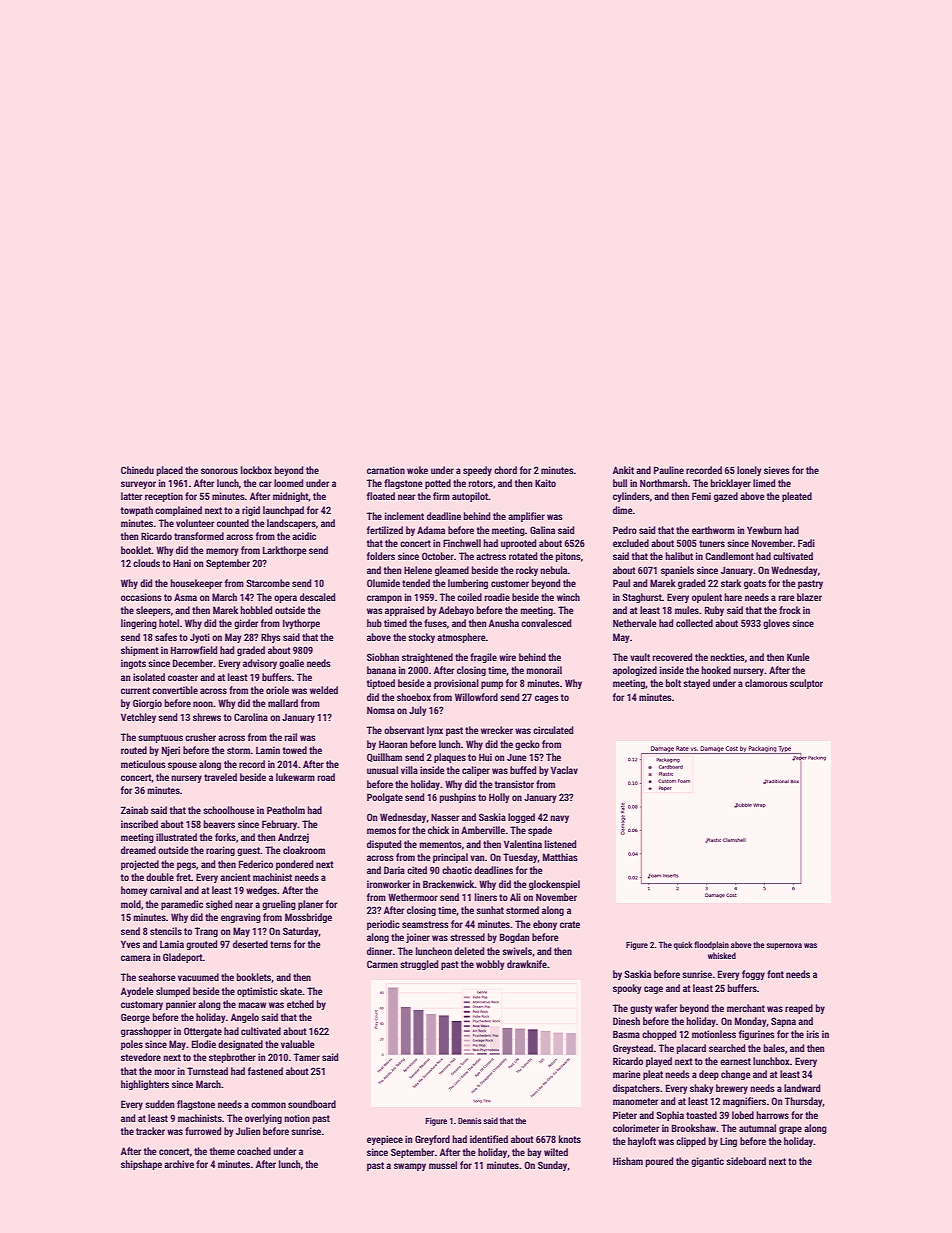 The image size is (952, 1233). I want to click on lockbox, so click(256, 470).
